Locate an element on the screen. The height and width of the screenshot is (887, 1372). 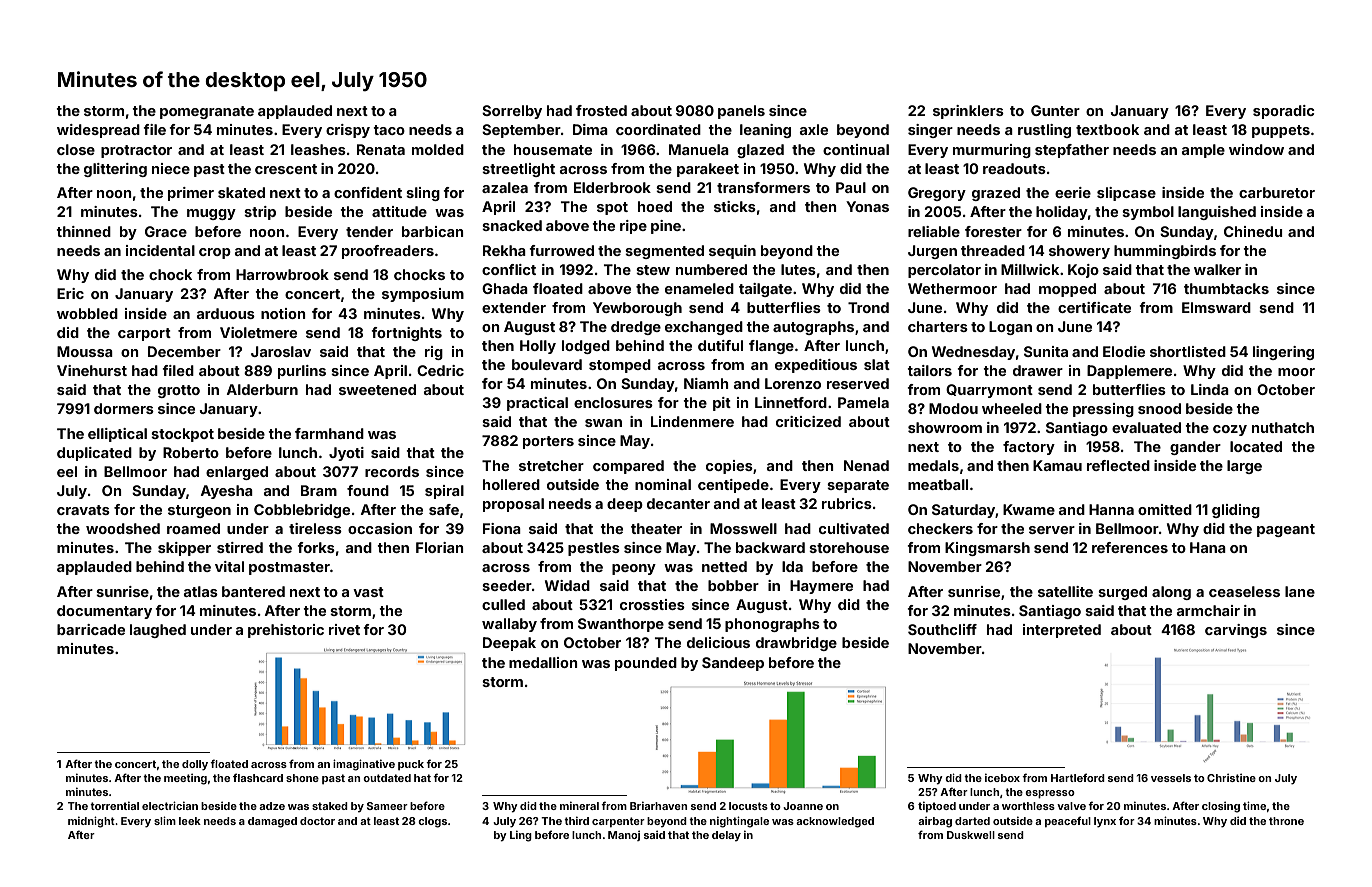
sporadic is located at coordinates (1283, 112).
